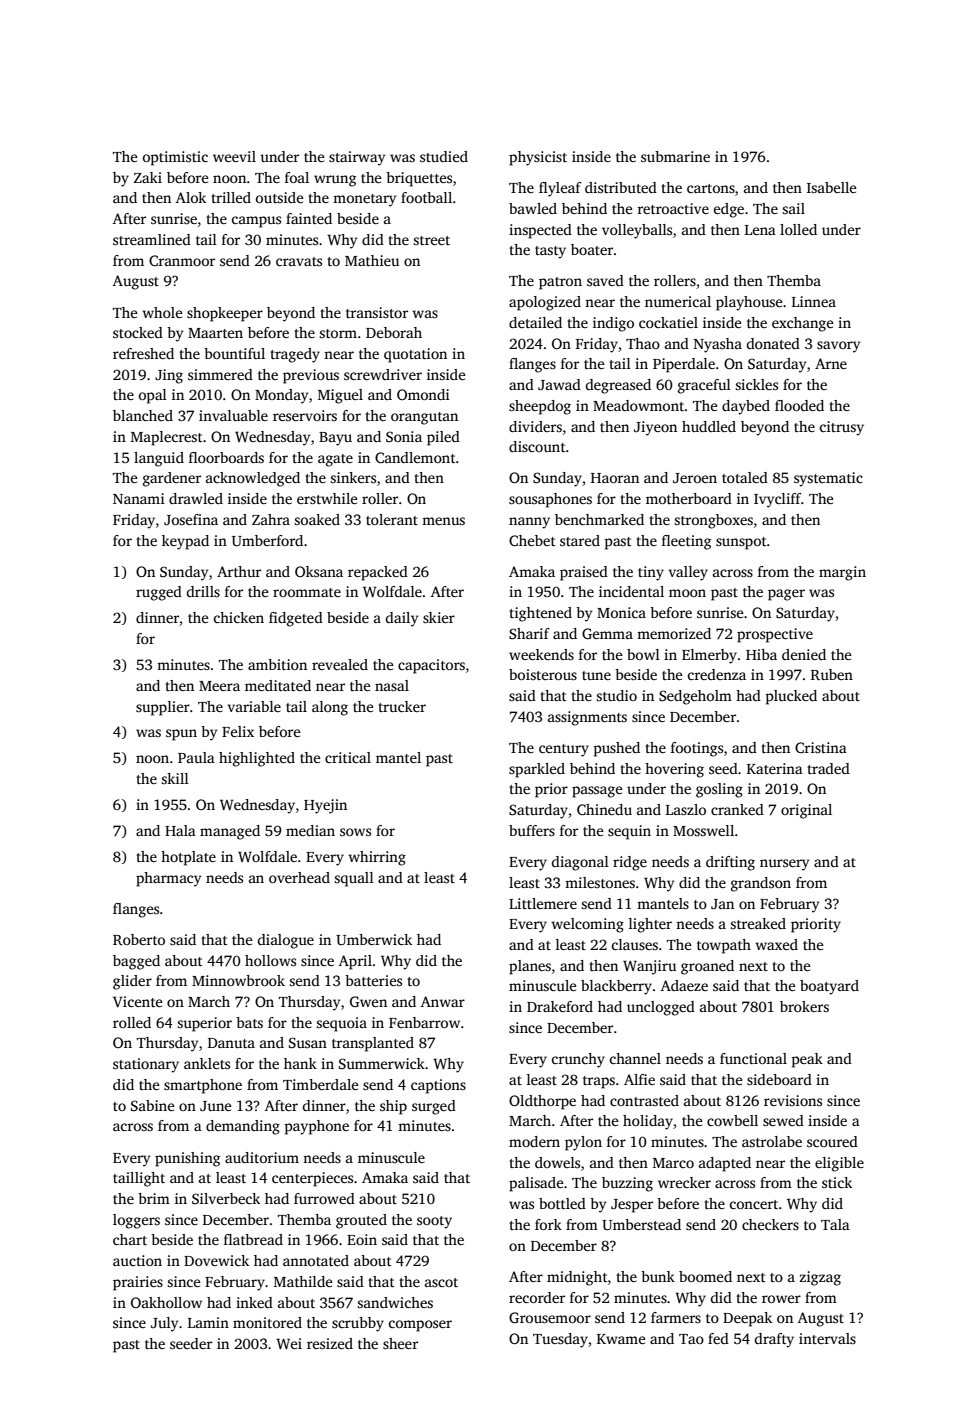 The height and width of the document is (1420, 980). Describe the element at coordinates (537, 1297) in the document. I see `recorder` at that location.
